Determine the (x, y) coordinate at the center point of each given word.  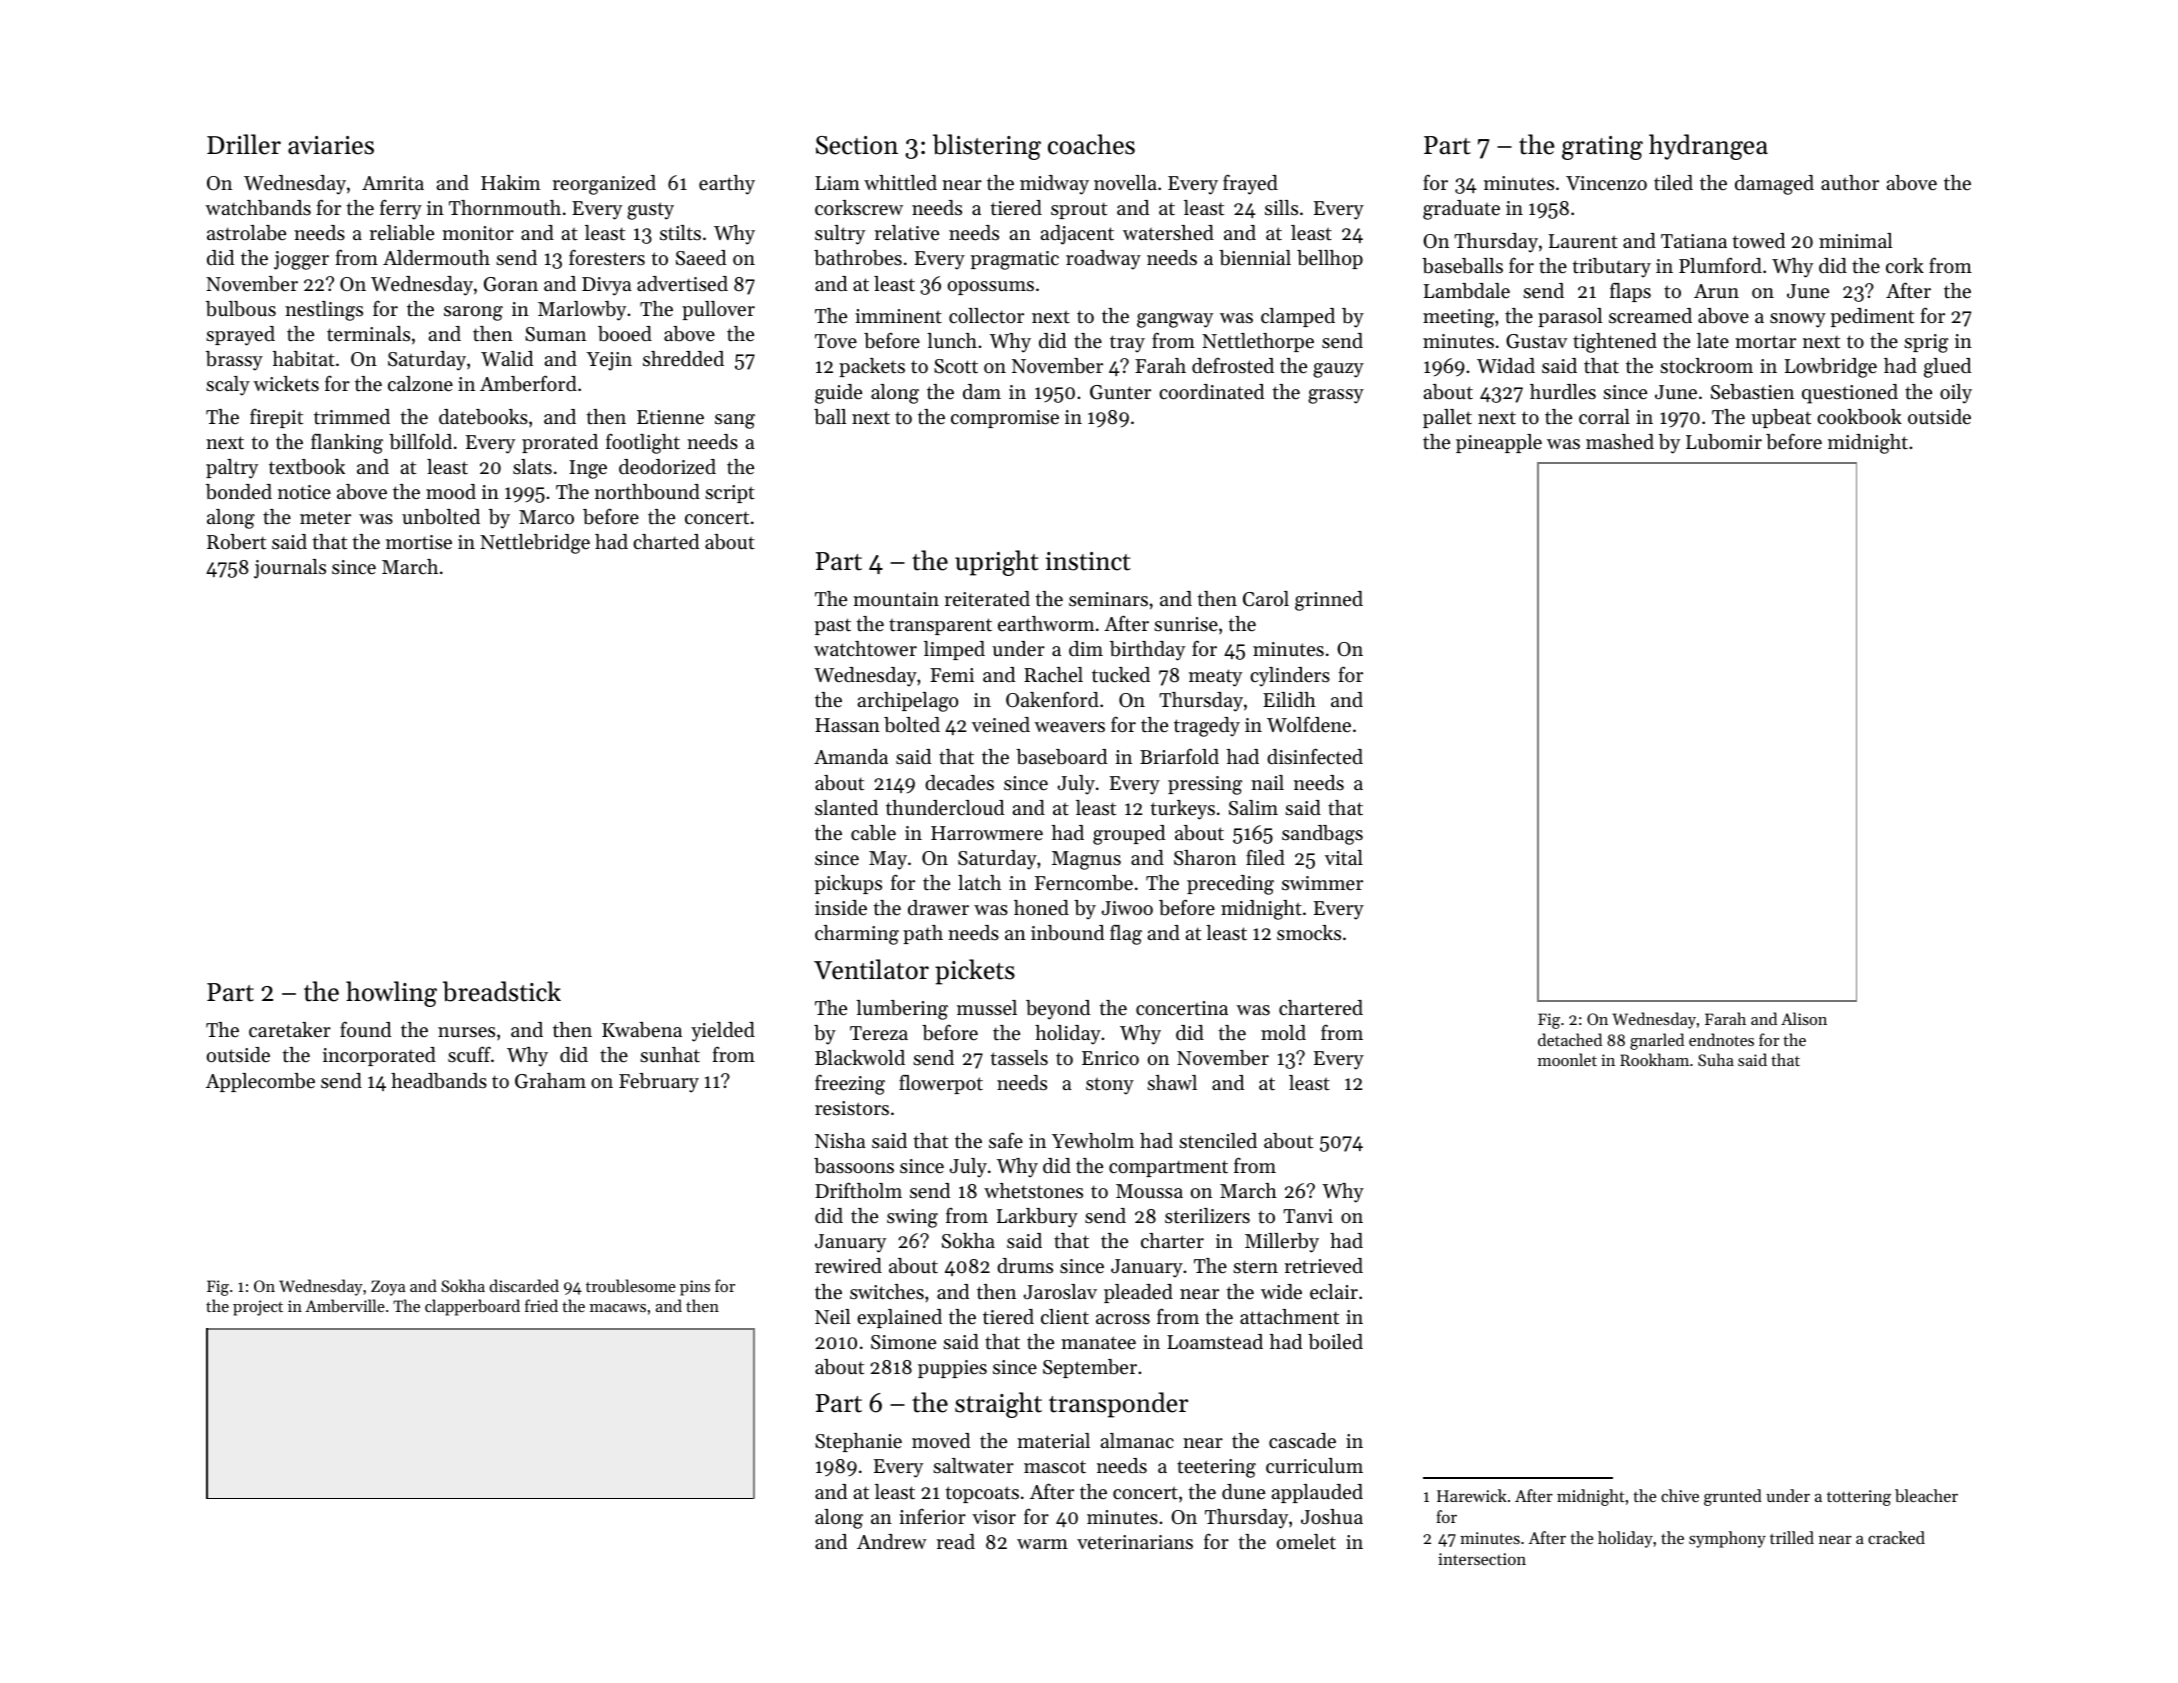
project (258, 1308)
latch (979, 882)
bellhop (1330, 259)
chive (1680, 1495)
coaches (1091, 144)
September (1090, 1368)
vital (1344, 857)
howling (391, 994)
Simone (903, 1342)
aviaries (331, 145)
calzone (420, 384)
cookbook (1859, 417)
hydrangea (1708, 147)
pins (695, 1288)
